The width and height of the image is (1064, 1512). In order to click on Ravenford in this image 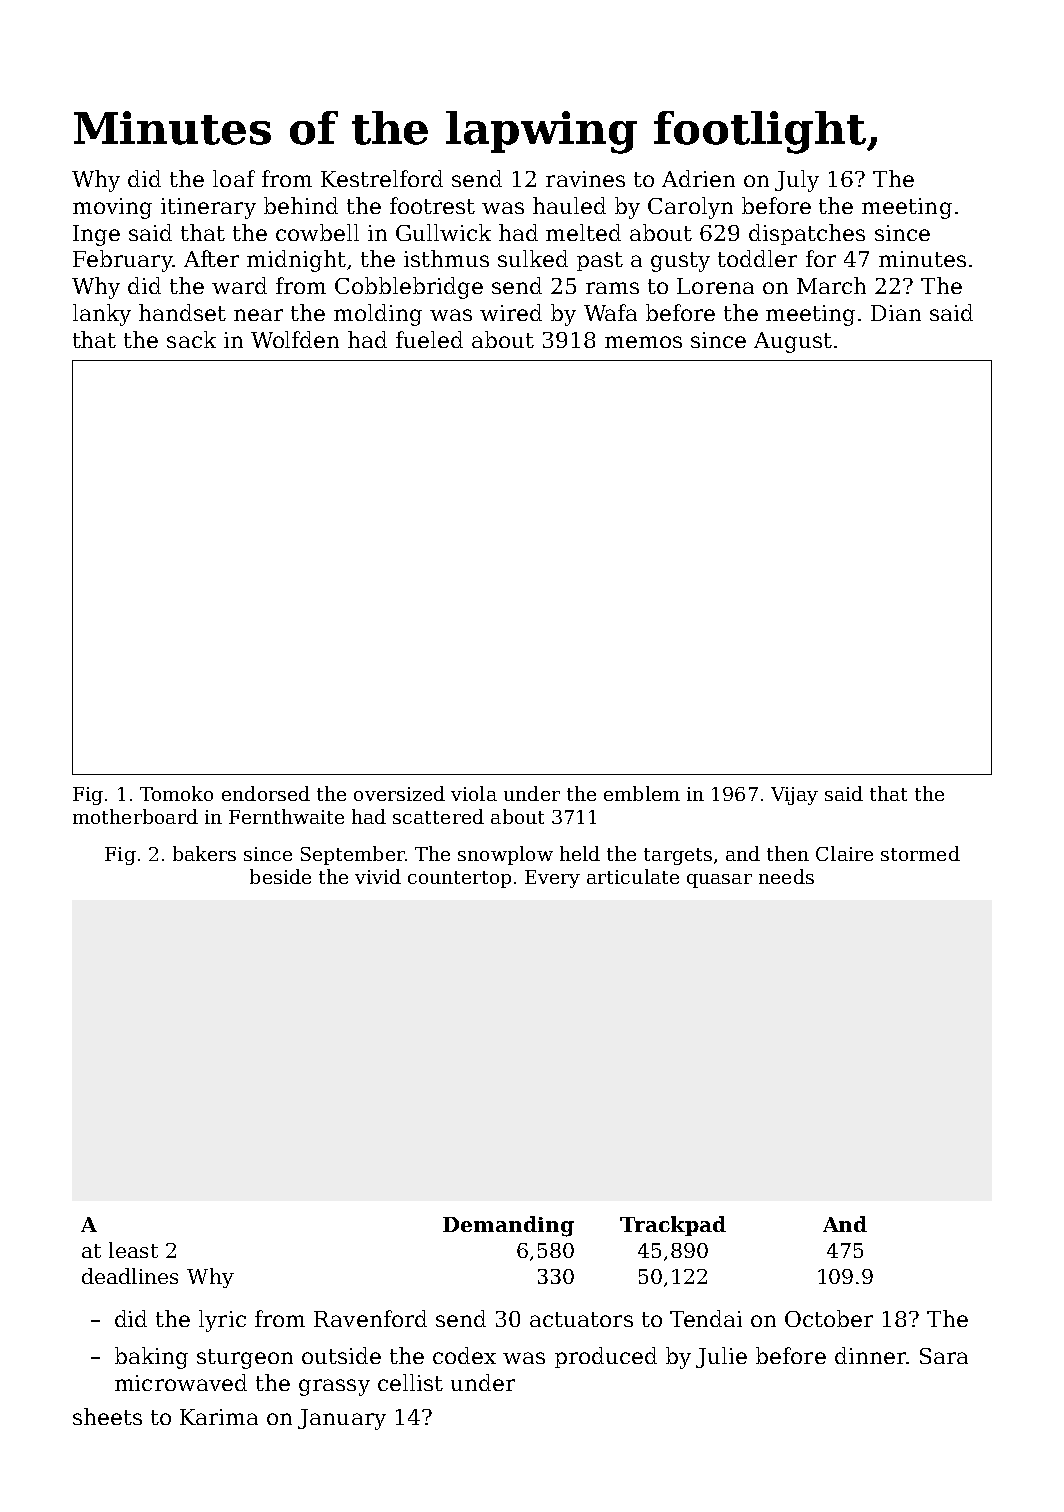, I will do `click(370, 1318)`.
